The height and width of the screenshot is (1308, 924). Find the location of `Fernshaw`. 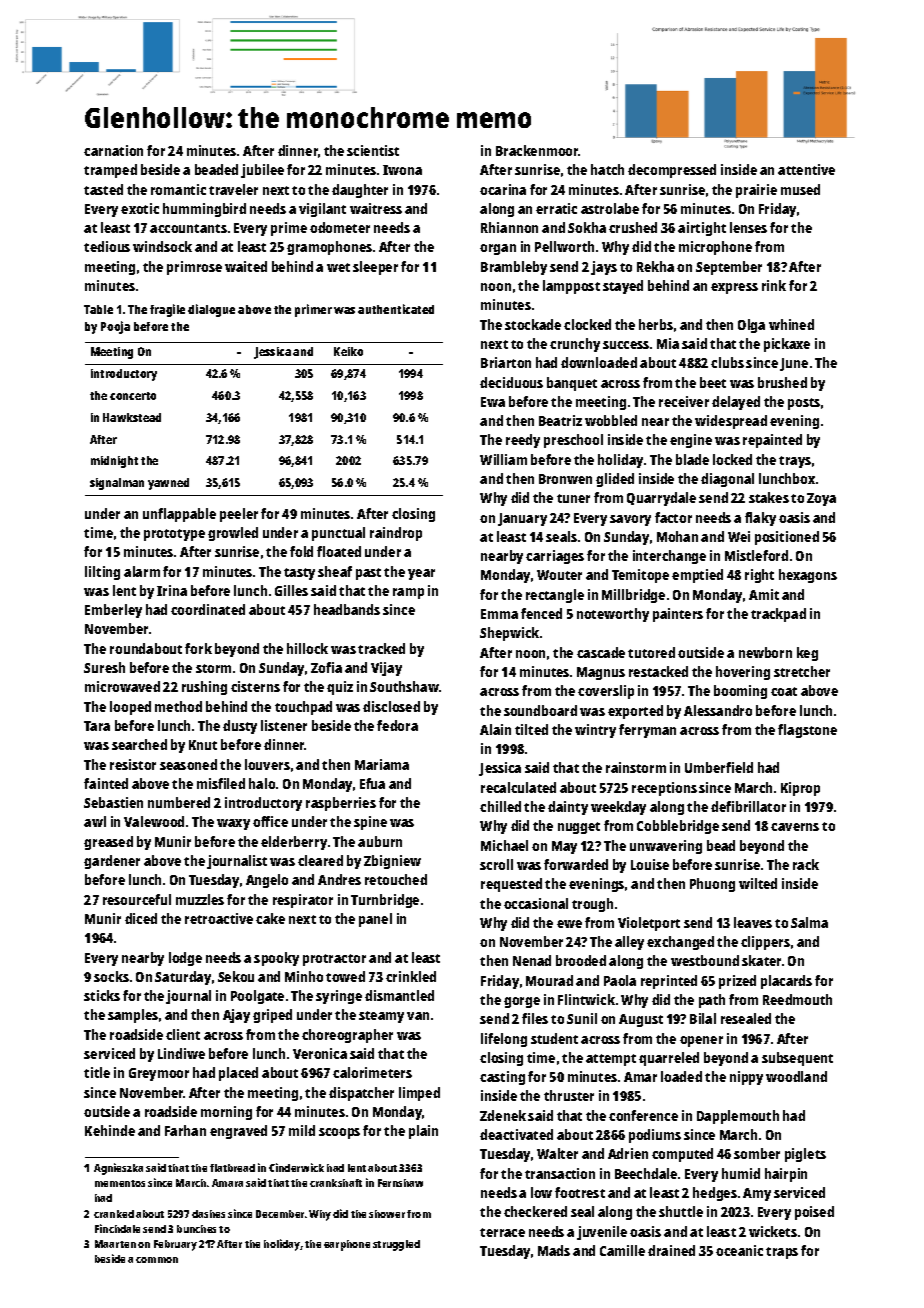

Fernshaw is located at coordinates (400, 1183).
